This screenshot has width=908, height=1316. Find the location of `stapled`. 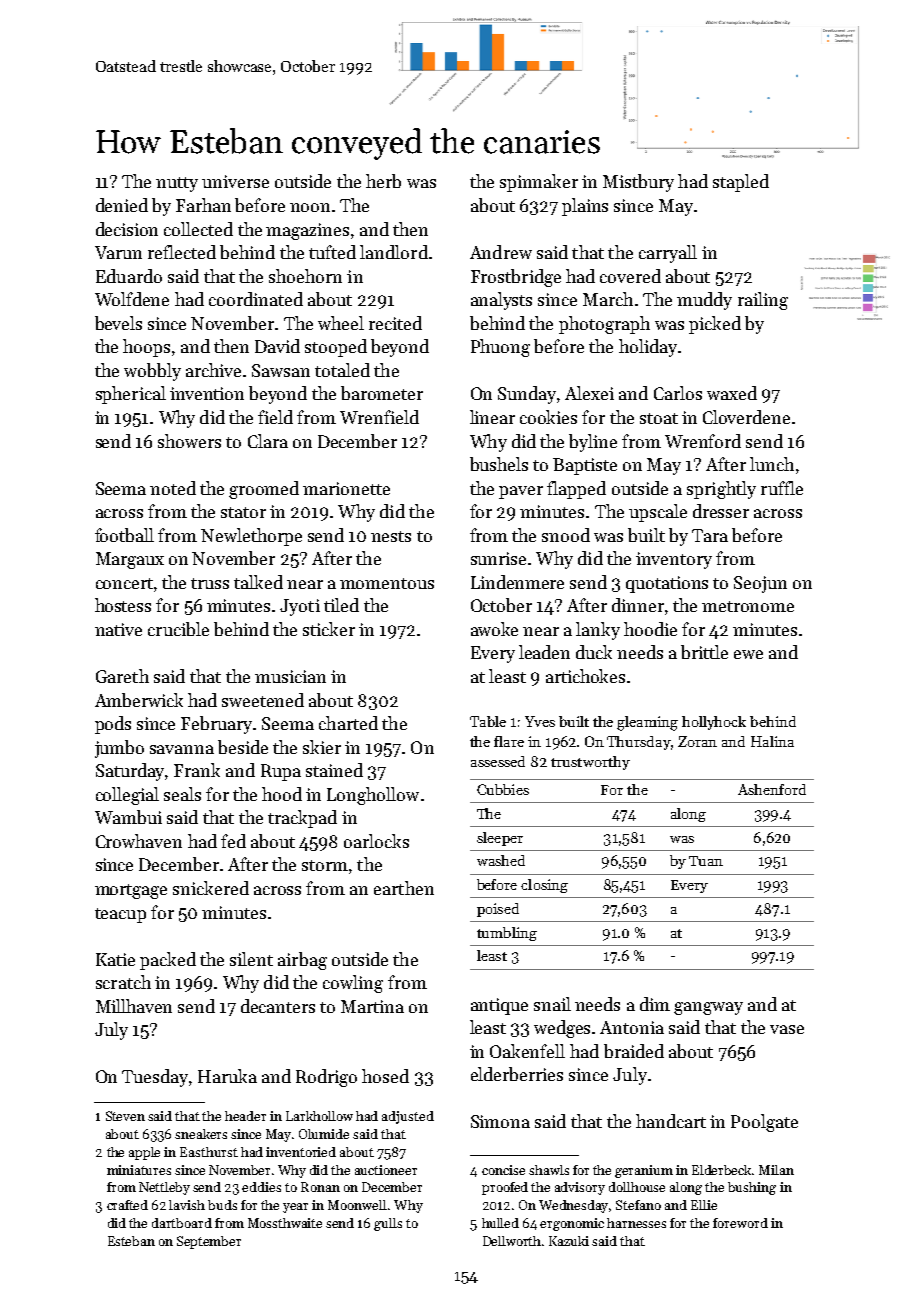

stapled is located at coordinates (741, 183).
